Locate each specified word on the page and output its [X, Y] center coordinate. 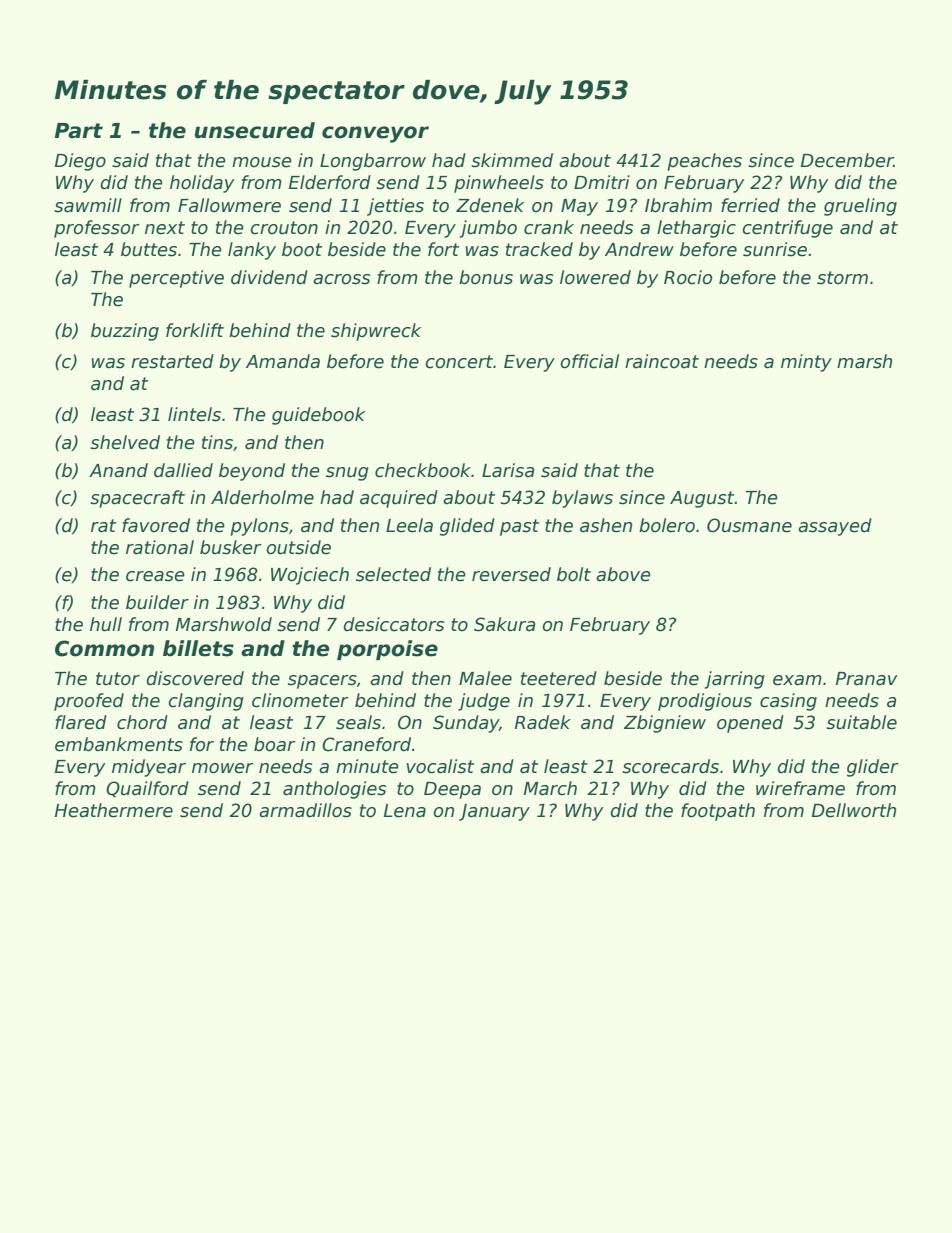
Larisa [508, 470]
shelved [125, 442]
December [847, 160]
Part [79, 131]
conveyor [375, 134]
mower [223, 768]
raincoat [662, 361]
